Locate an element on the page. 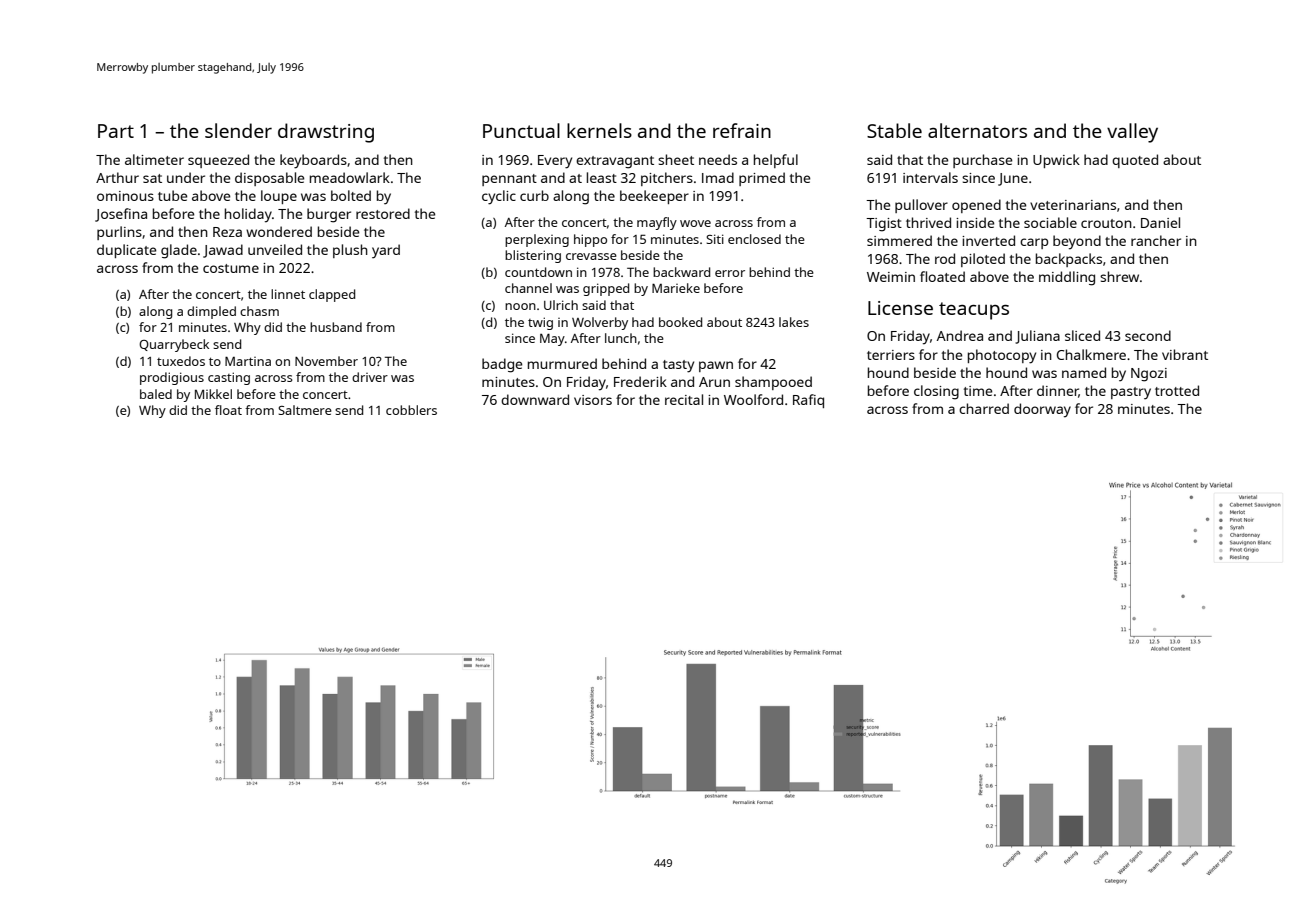 The width and height of the page is (1308, 924). charred is located at coordinates (984, 408).
